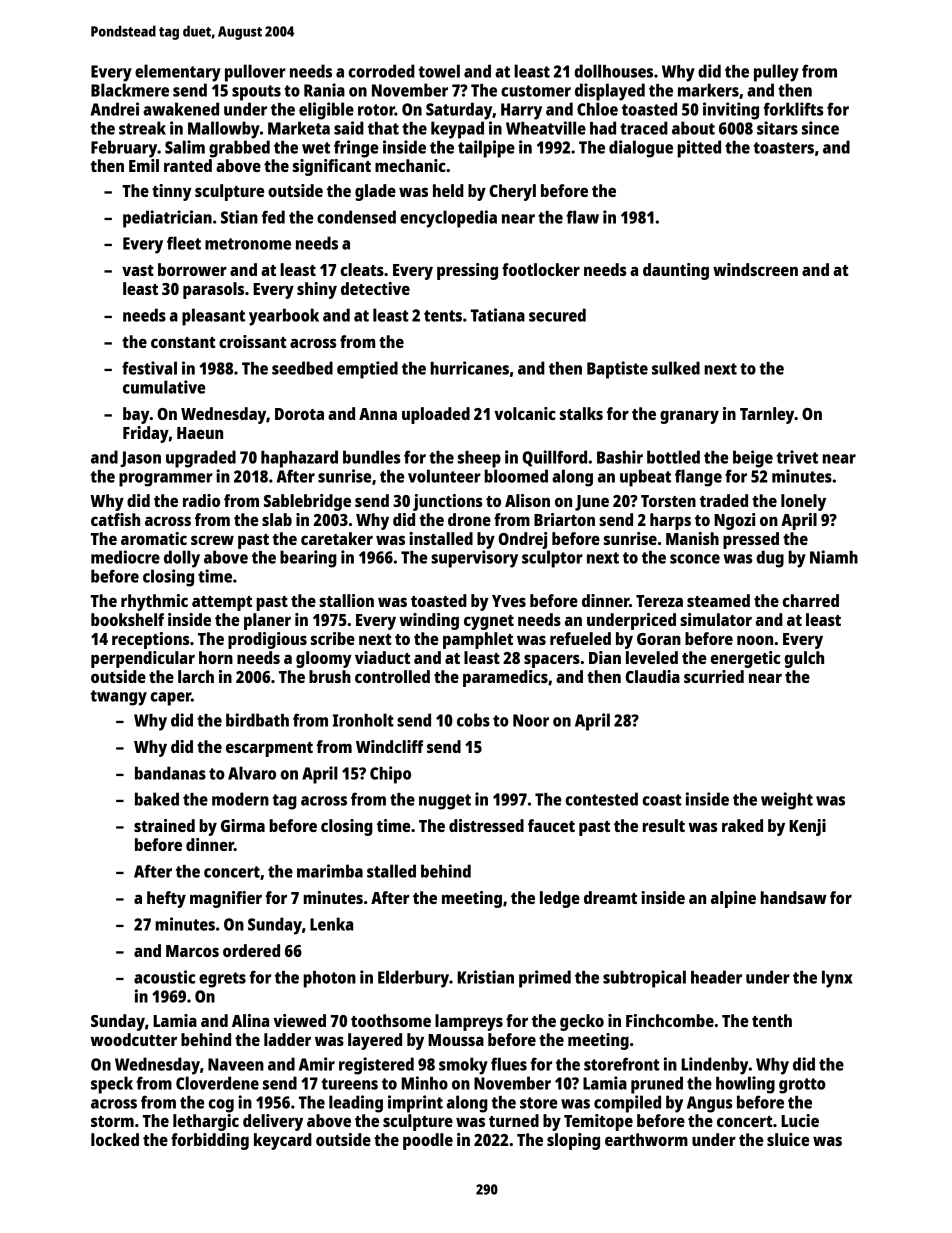 Image resolution: width=952 pixels, height=1233 pixels. Describe the element at coordinates (115, 519) in the screenshot. I see `catfish` at that location.
